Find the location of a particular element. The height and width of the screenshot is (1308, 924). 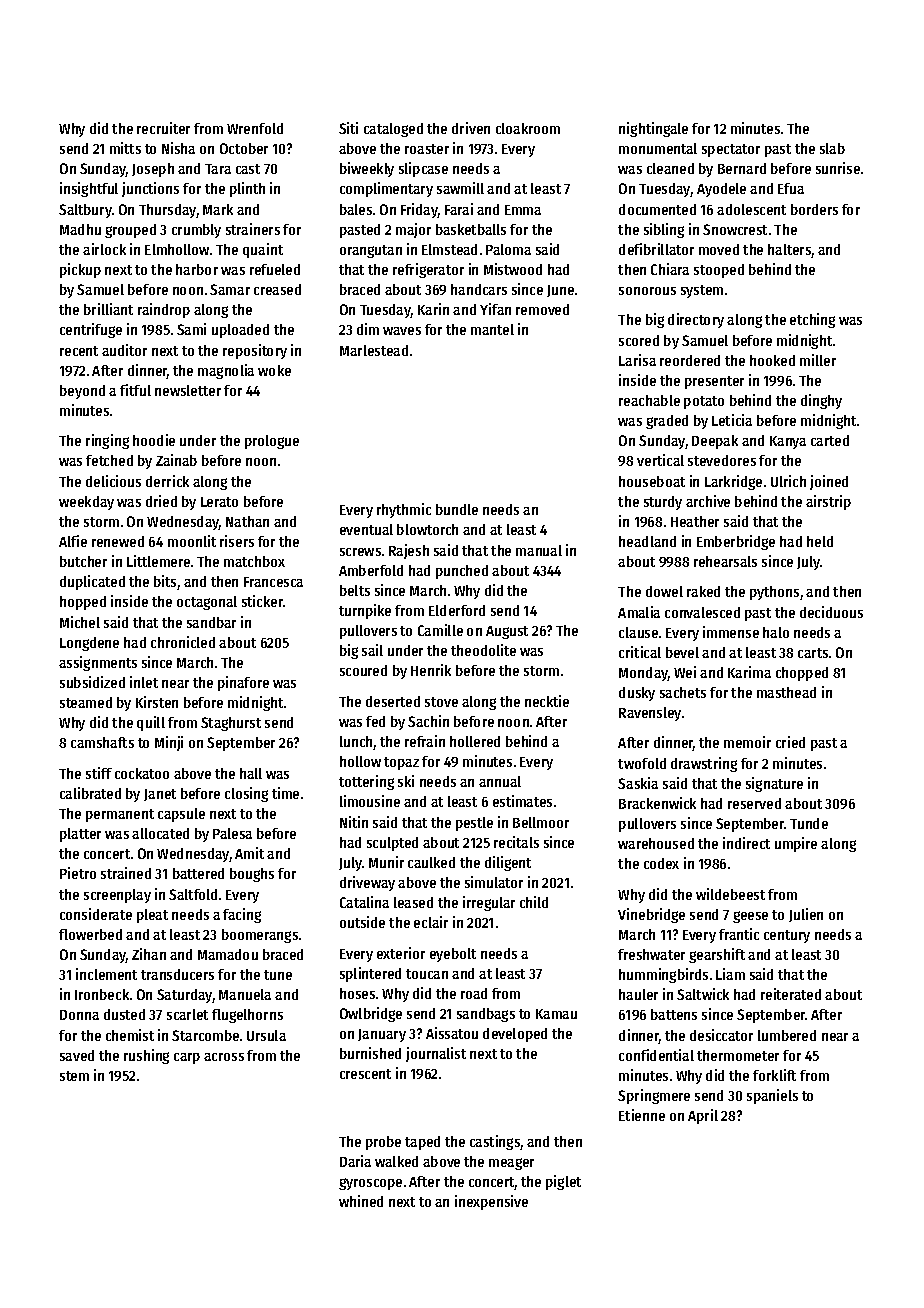

drawstring is located at coordinates (704, 764).
